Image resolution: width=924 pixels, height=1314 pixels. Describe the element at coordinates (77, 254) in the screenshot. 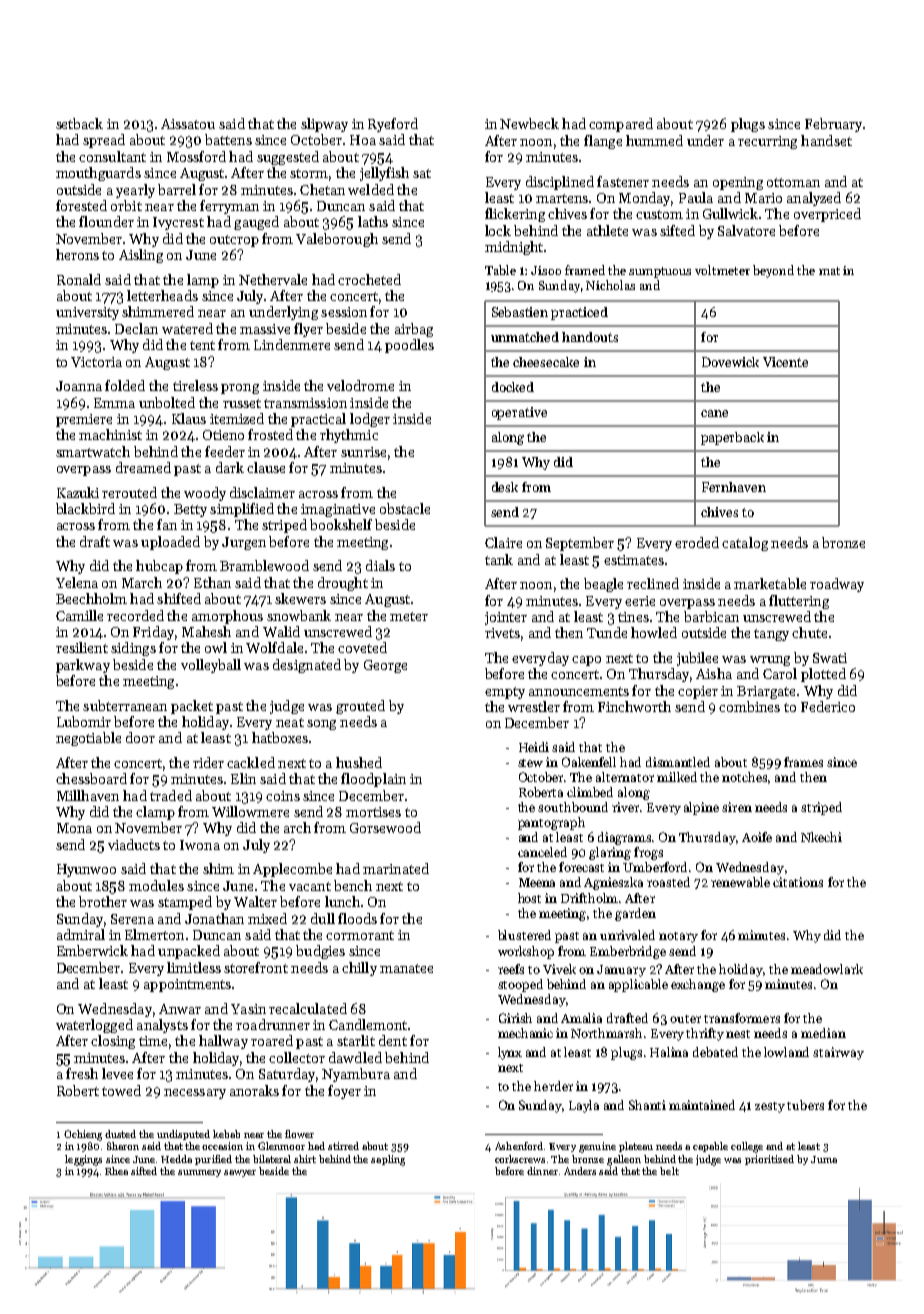

I see `herons` at that location.
